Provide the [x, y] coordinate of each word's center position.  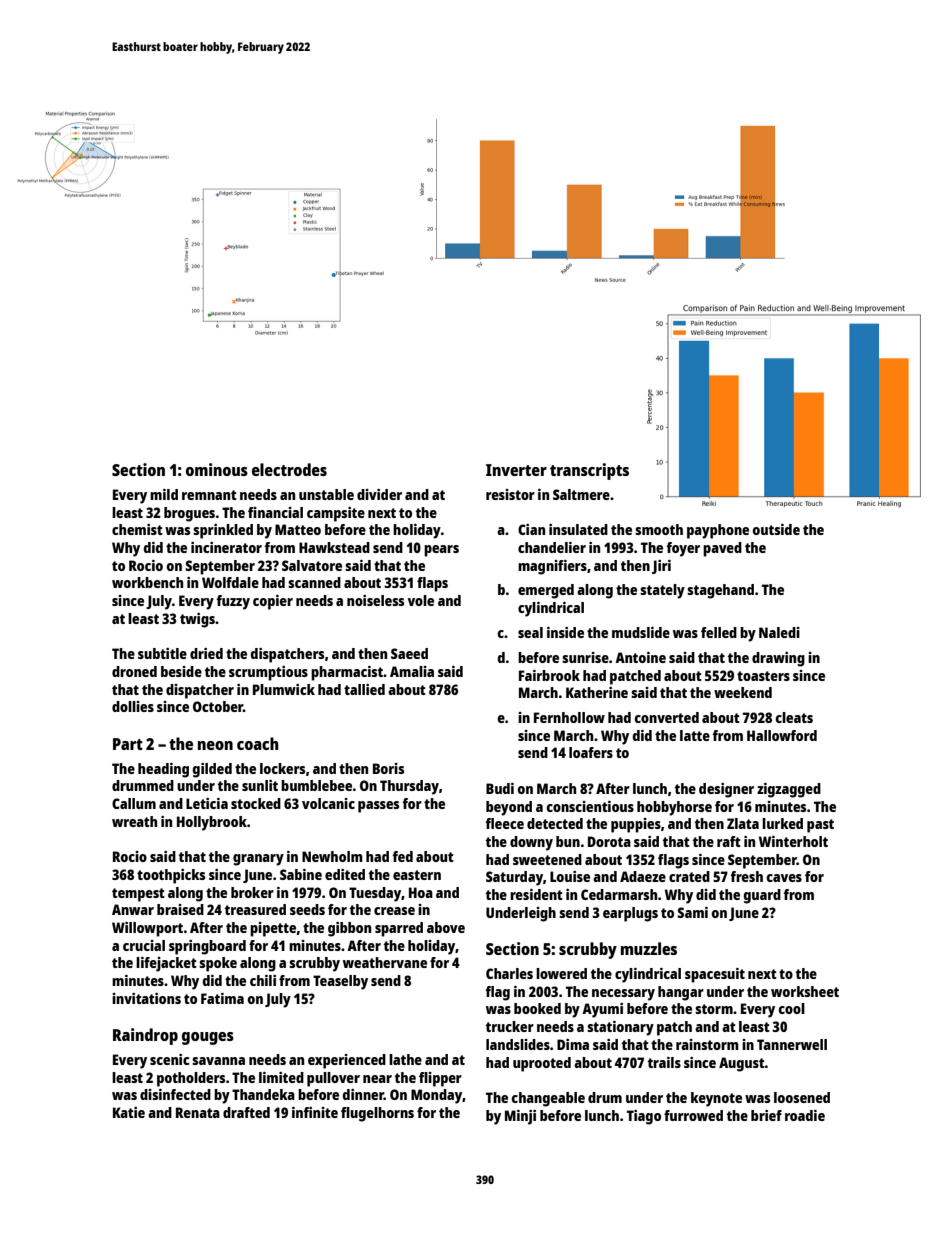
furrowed [693, 1115]
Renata [198, 1112]
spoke [218, 964]
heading [163, 770]
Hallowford [782, 735]
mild [164, 494]
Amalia [412, 671]
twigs [197, 620]
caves [784, 878]
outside [776, 529]
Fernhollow [569, 717]
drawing [778, 659]
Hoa [421, 892]
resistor [510, 494]
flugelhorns [377, 1114]
